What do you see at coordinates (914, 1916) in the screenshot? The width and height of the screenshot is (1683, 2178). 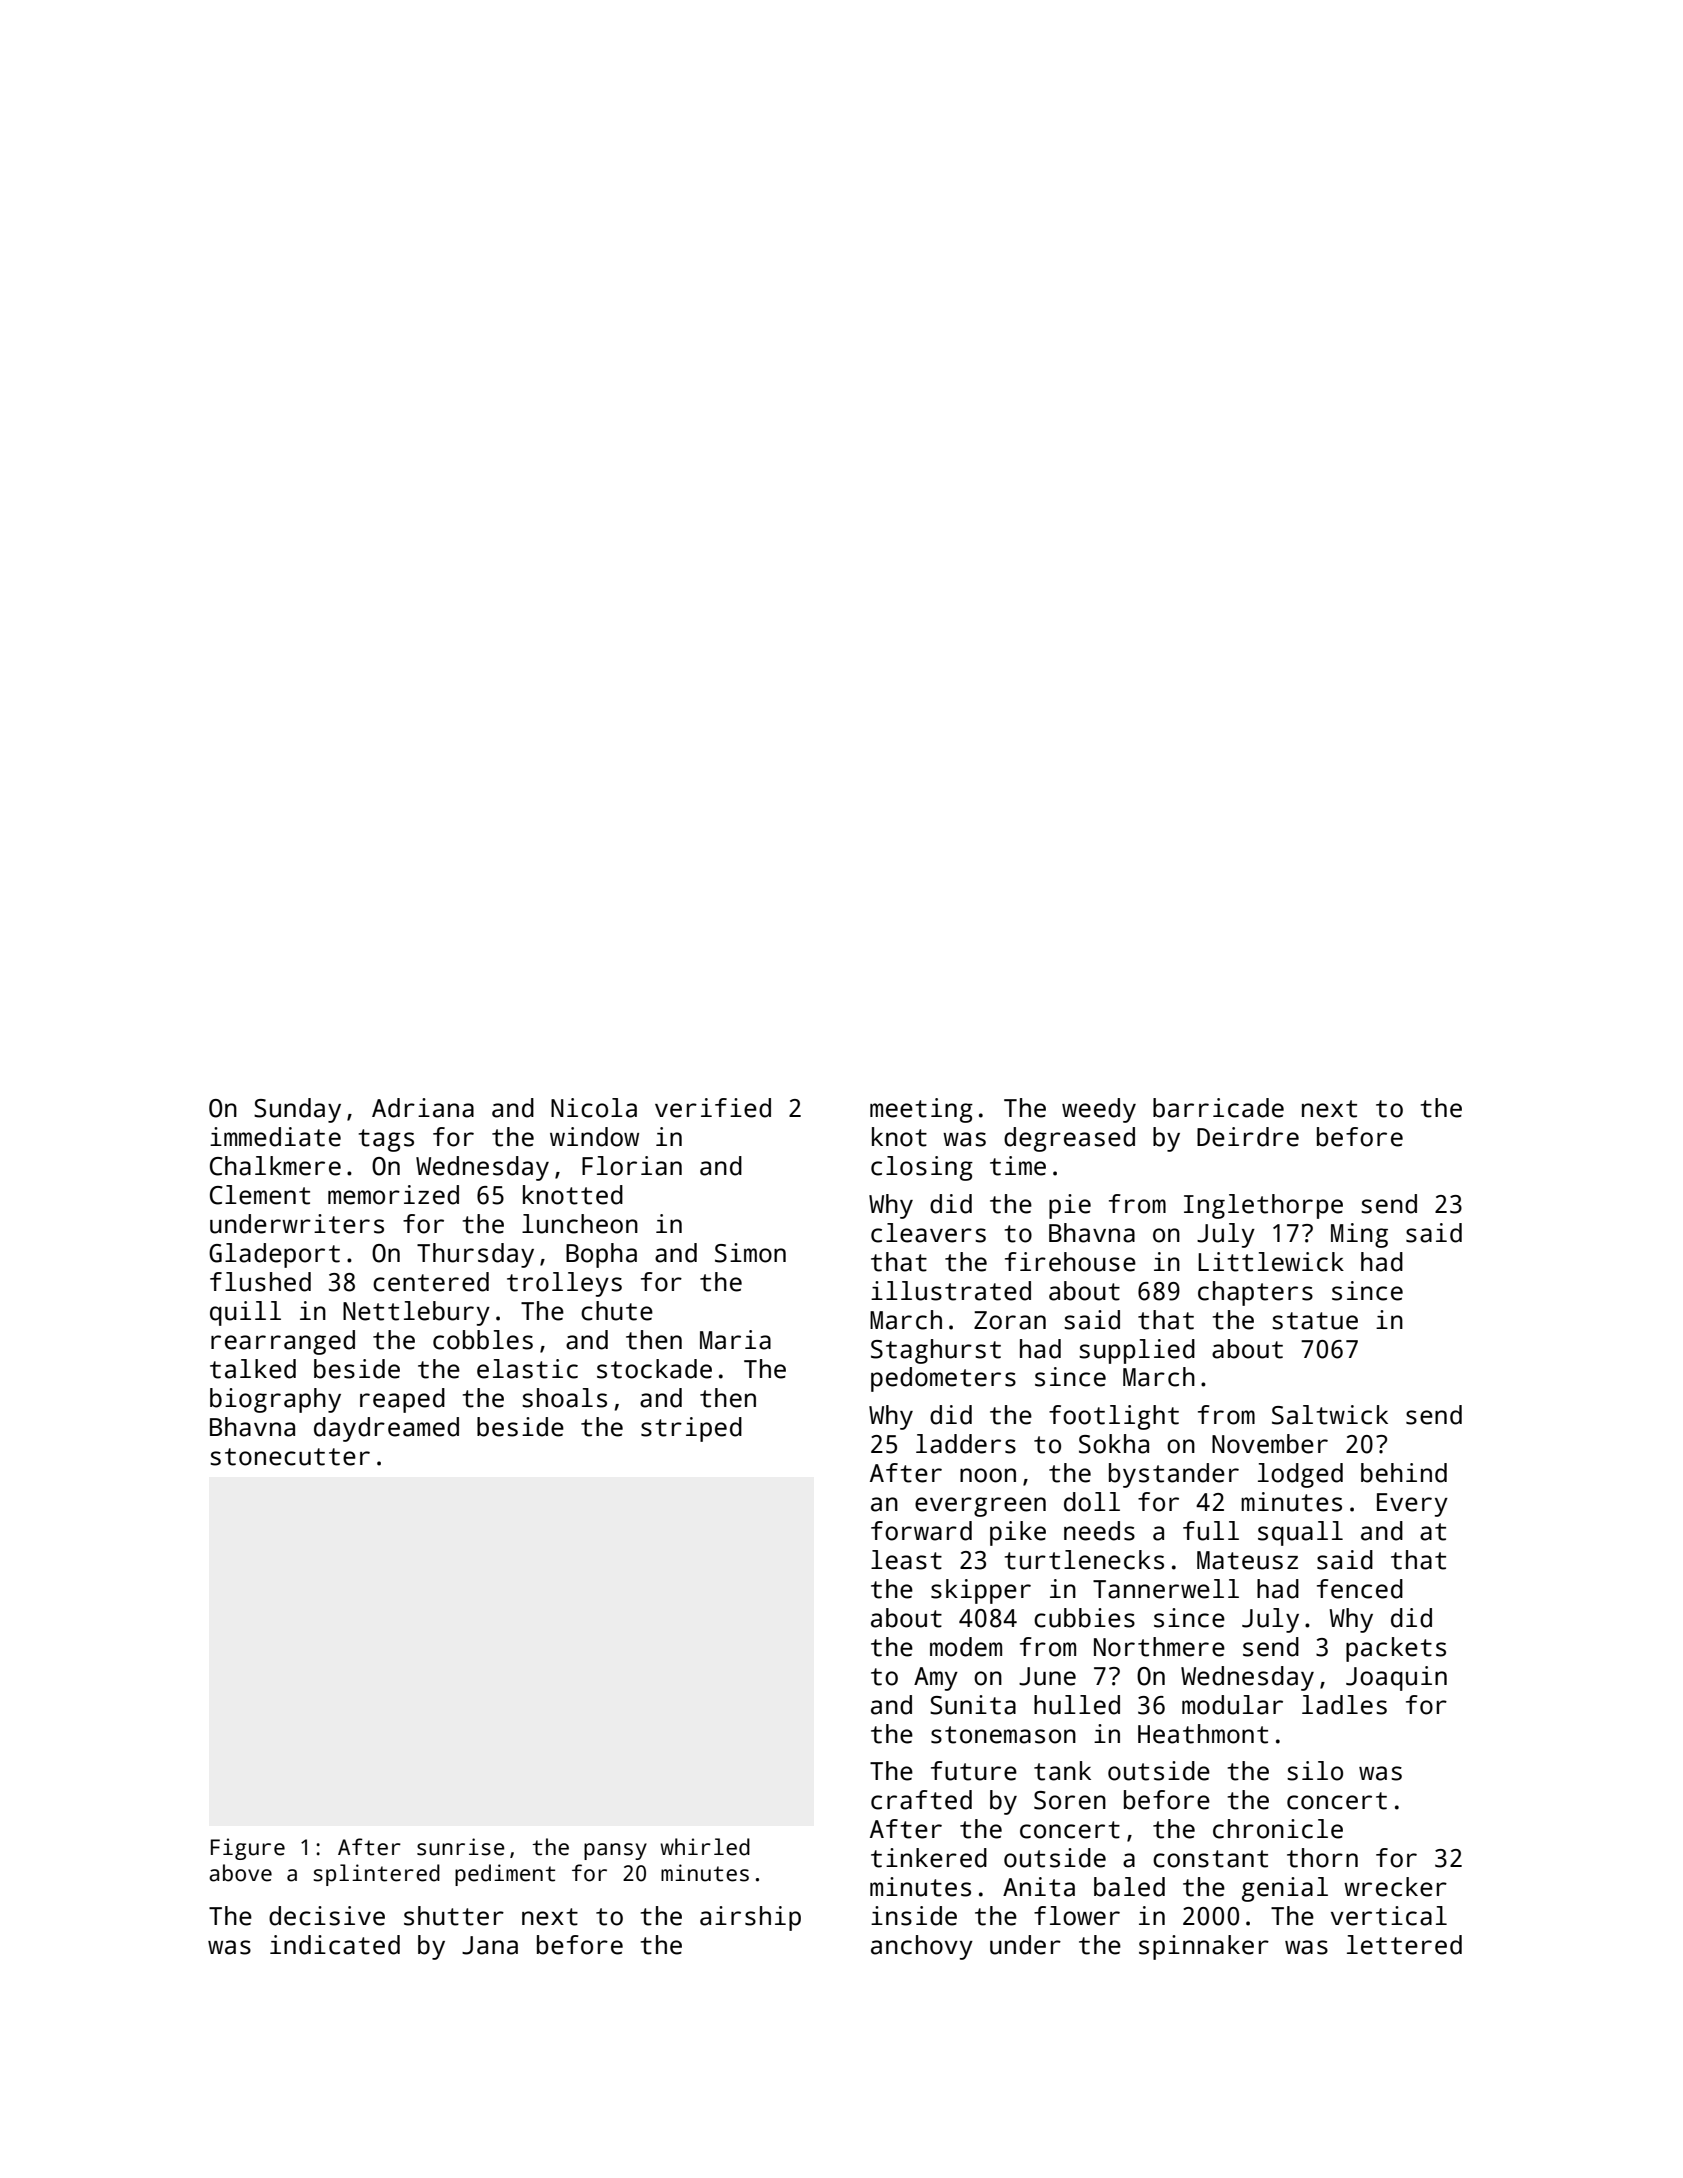 I see `inside` at bounding box center [914, 1916].
